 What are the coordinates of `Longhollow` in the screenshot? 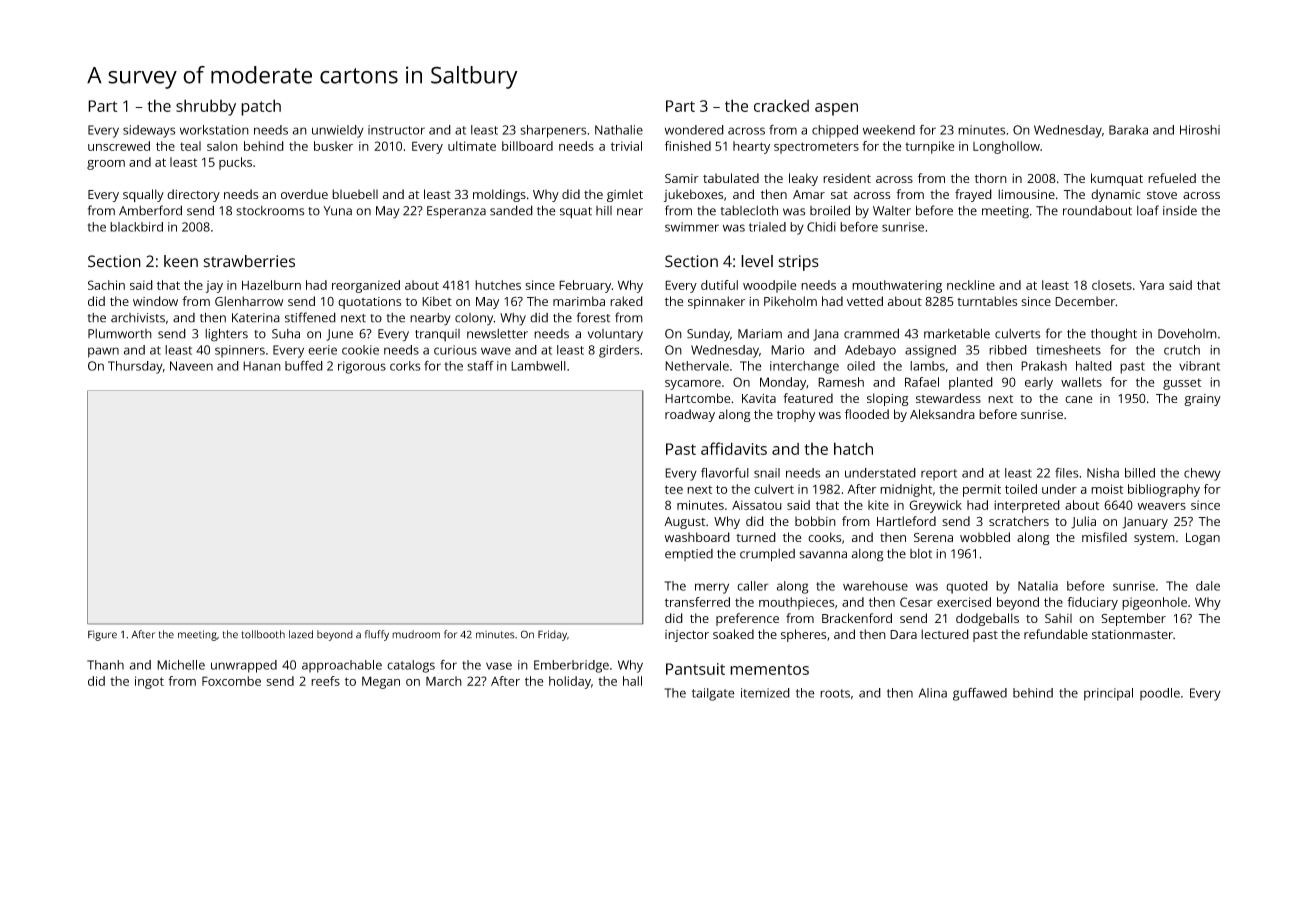 It's located at (1006, 147).
